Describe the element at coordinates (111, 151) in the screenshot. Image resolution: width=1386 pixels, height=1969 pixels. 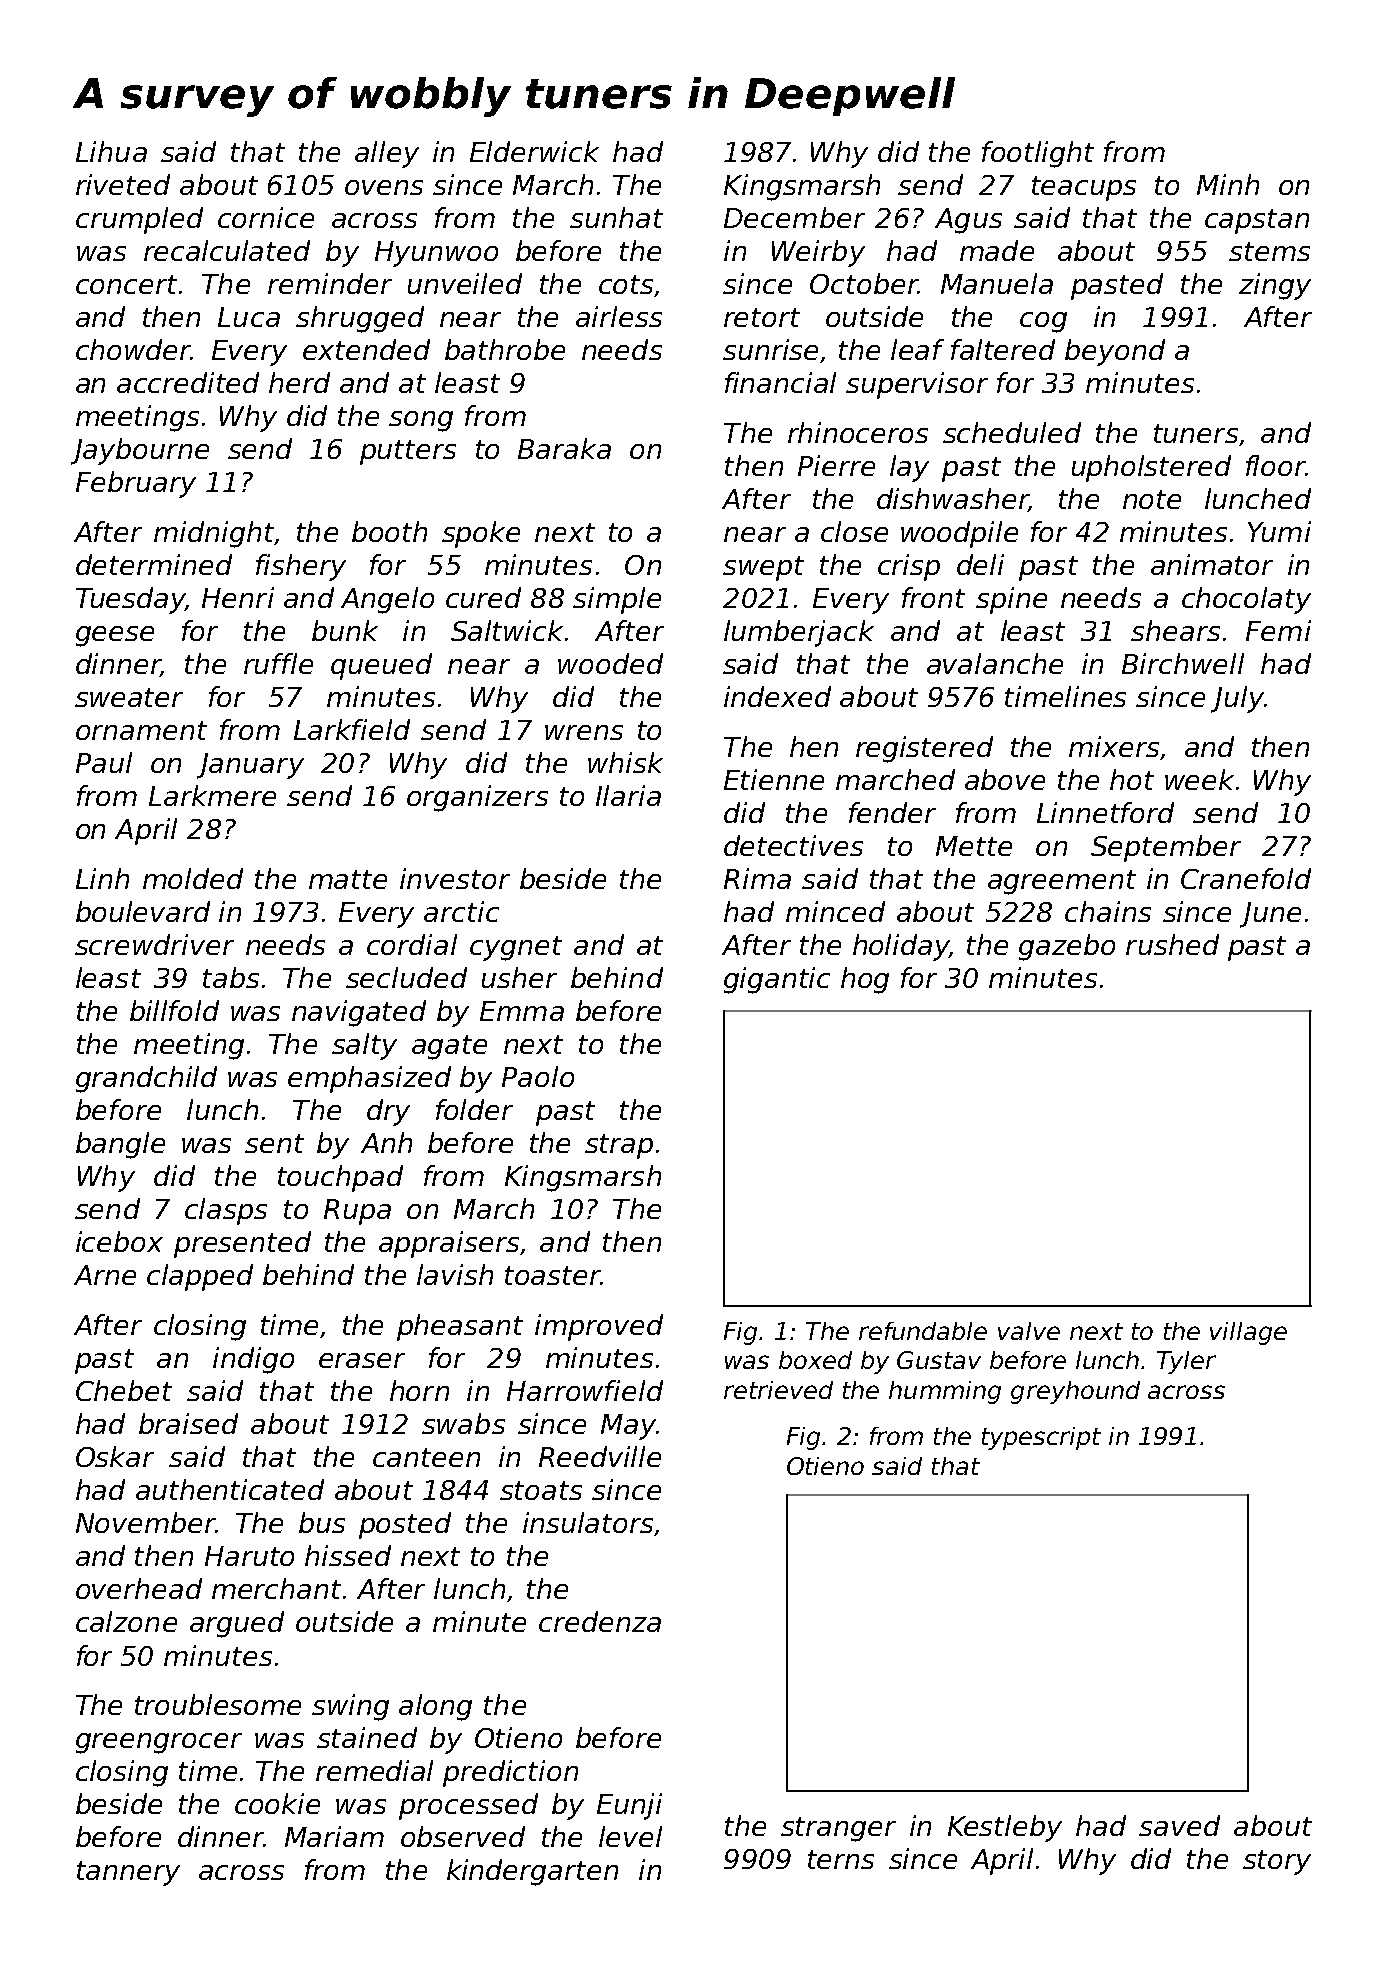
I see `Lihua` at that location.
